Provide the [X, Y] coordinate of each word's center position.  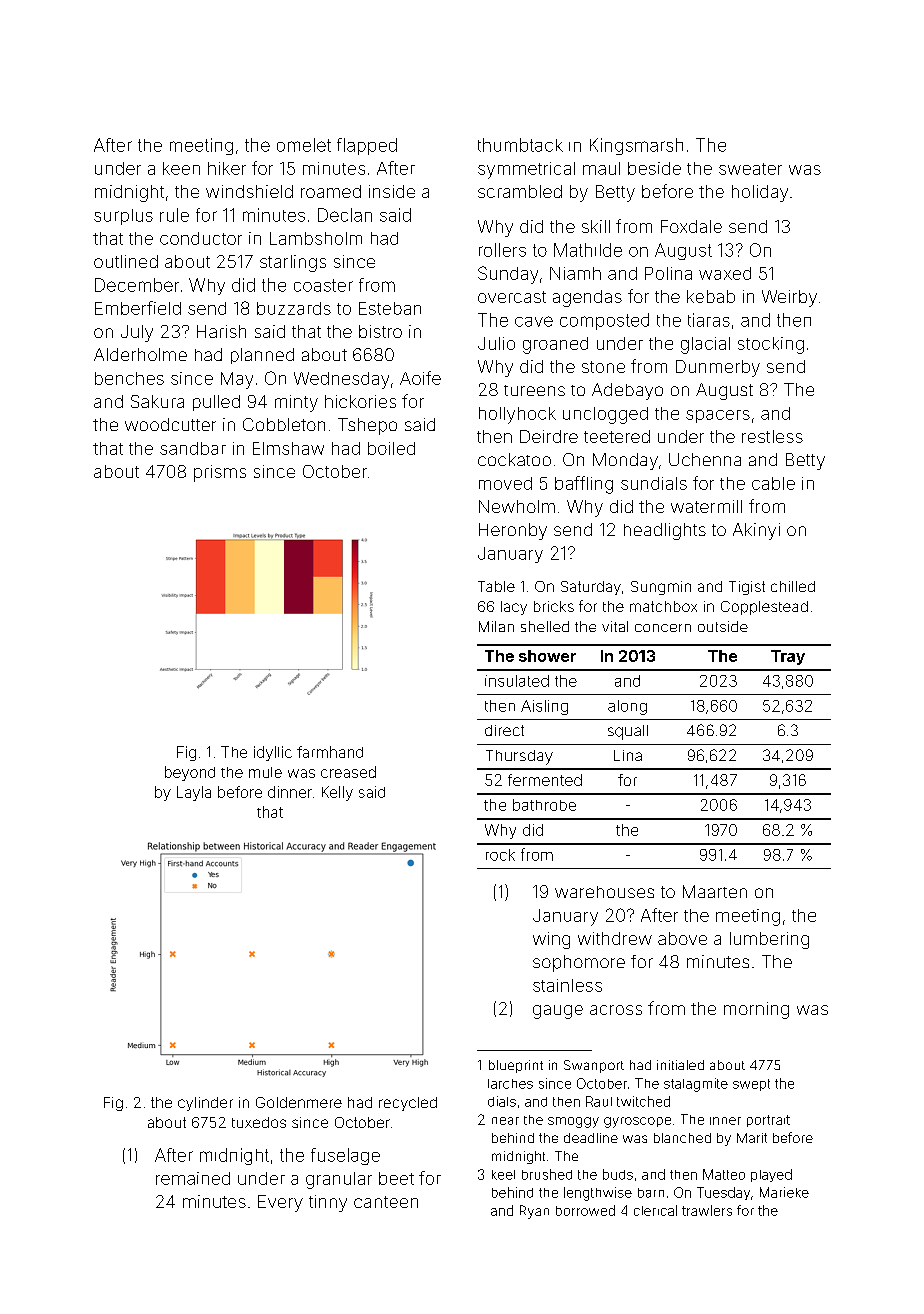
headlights [665, 531]
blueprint [516, 1066]
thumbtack [520, 145]
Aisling [544, 707]
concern [663, 628]
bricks [554, 606]
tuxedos [259, 1122]
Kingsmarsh [636, 146]
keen [181, 168]
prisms [220, 473]
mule [265, 772]
